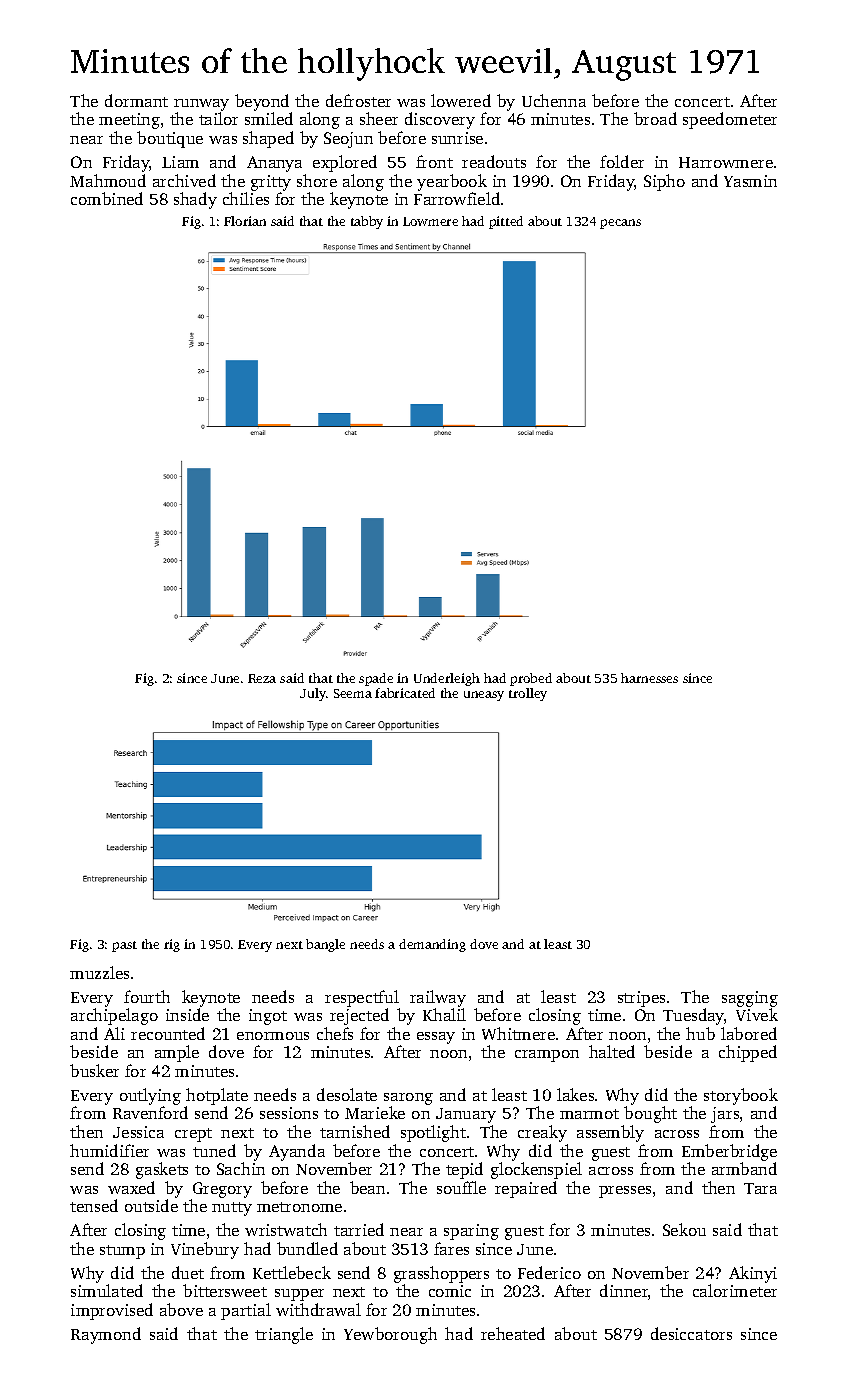 The height and width of the page is (1400, 849). Describe the element at coordinates (554, 100) in the page. I see `Uchenna` at that location.
